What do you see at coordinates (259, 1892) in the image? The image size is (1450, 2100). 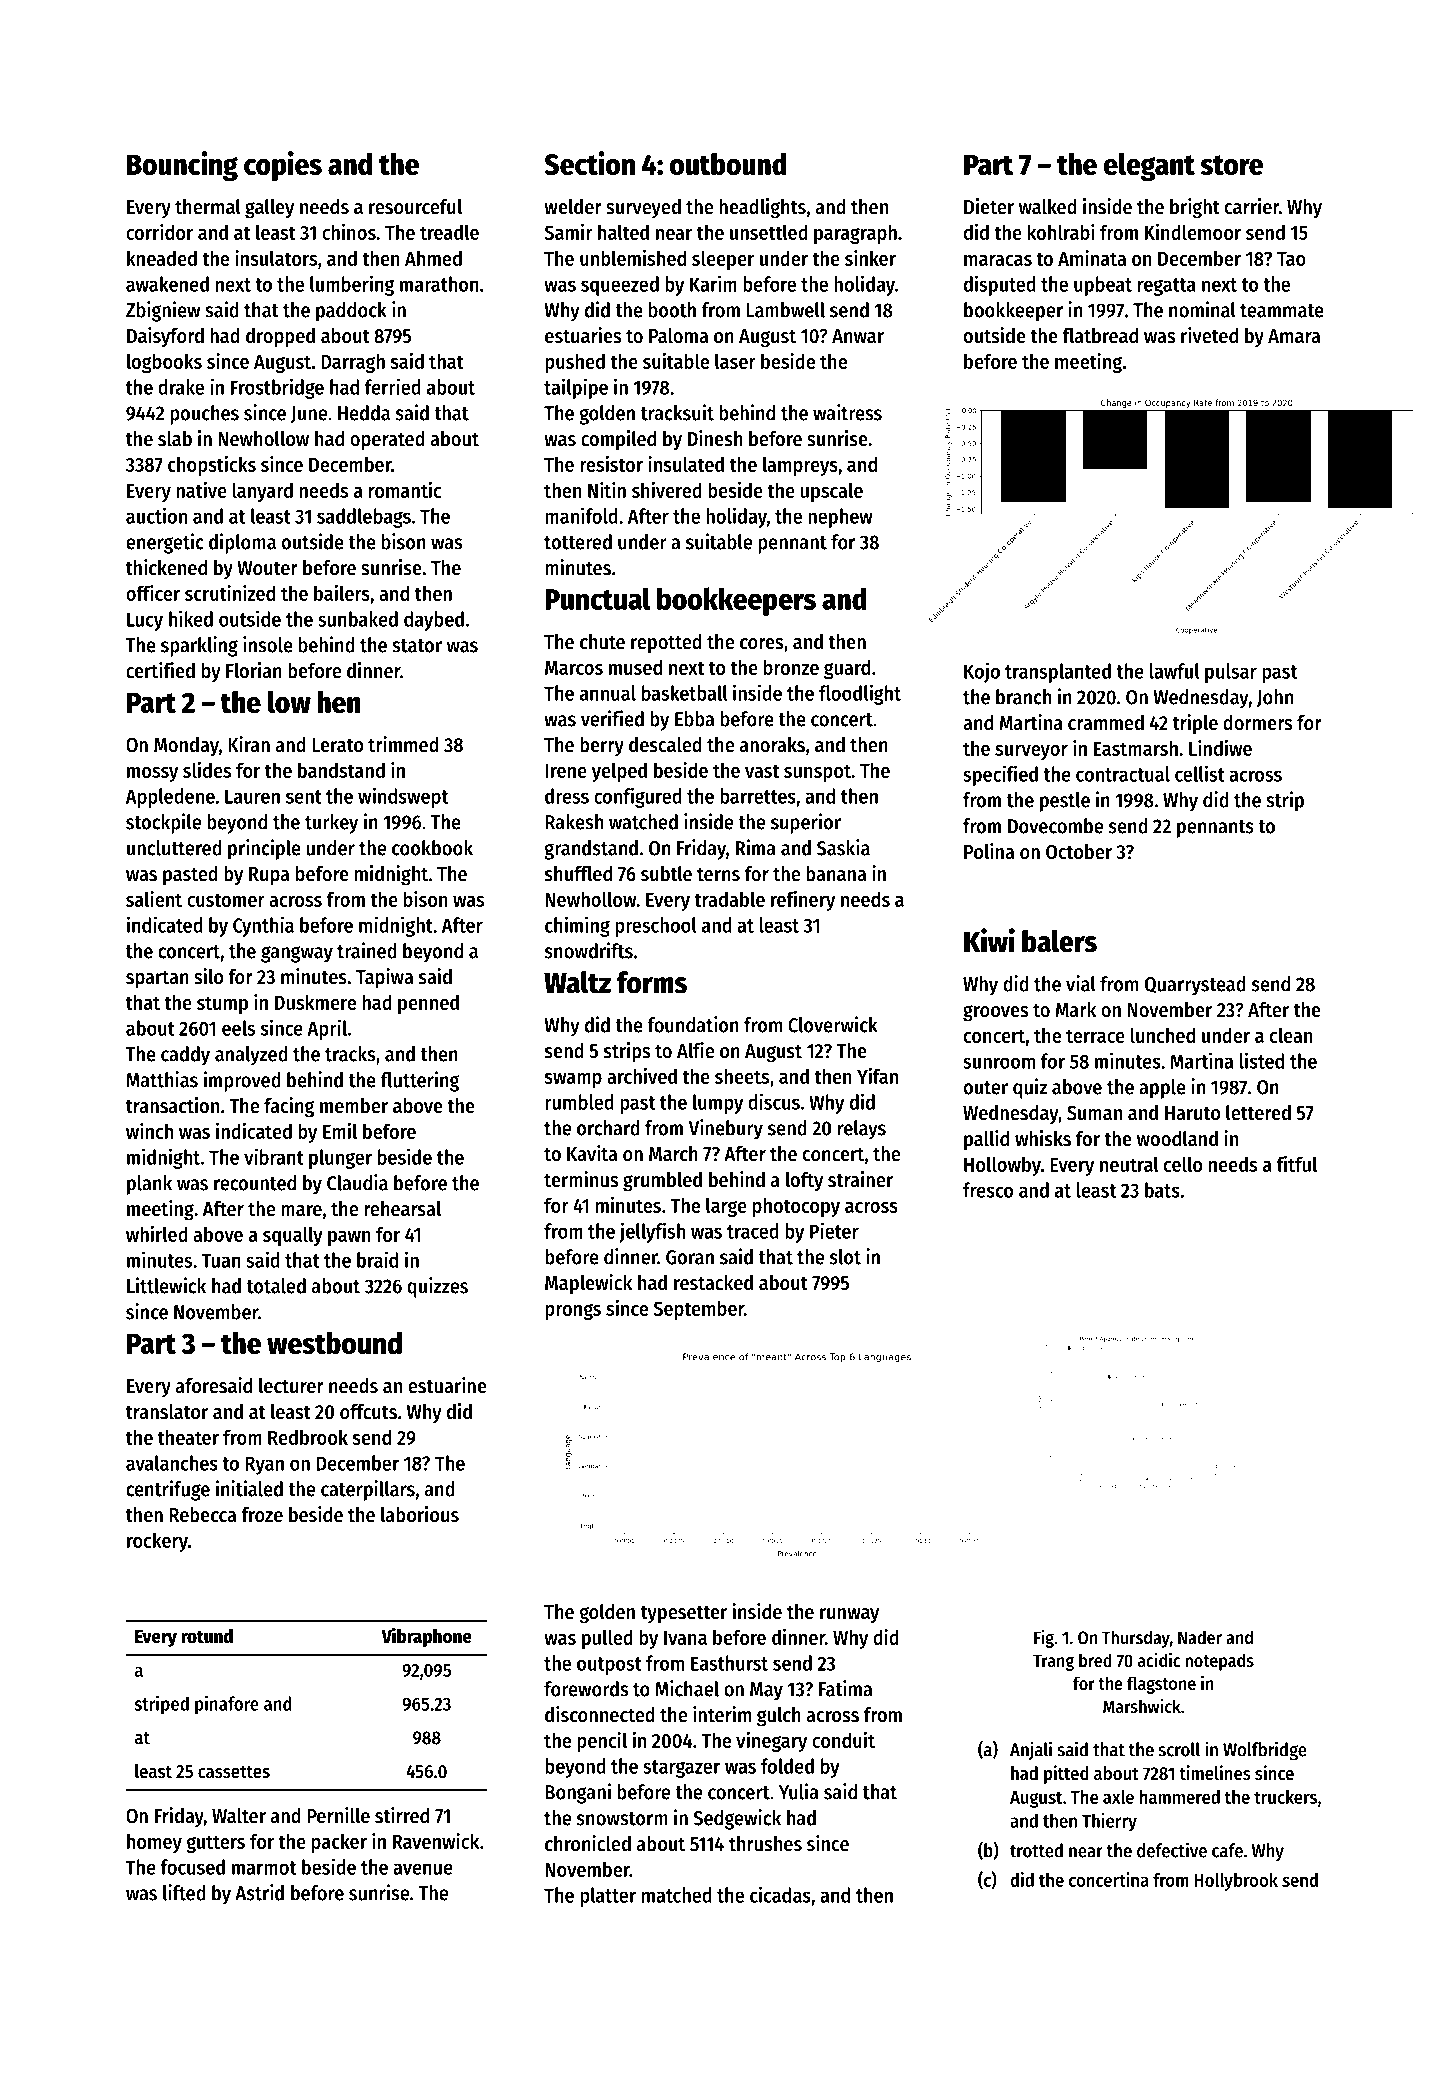 I see `Astrid` at bounding box center [259, 1892].
